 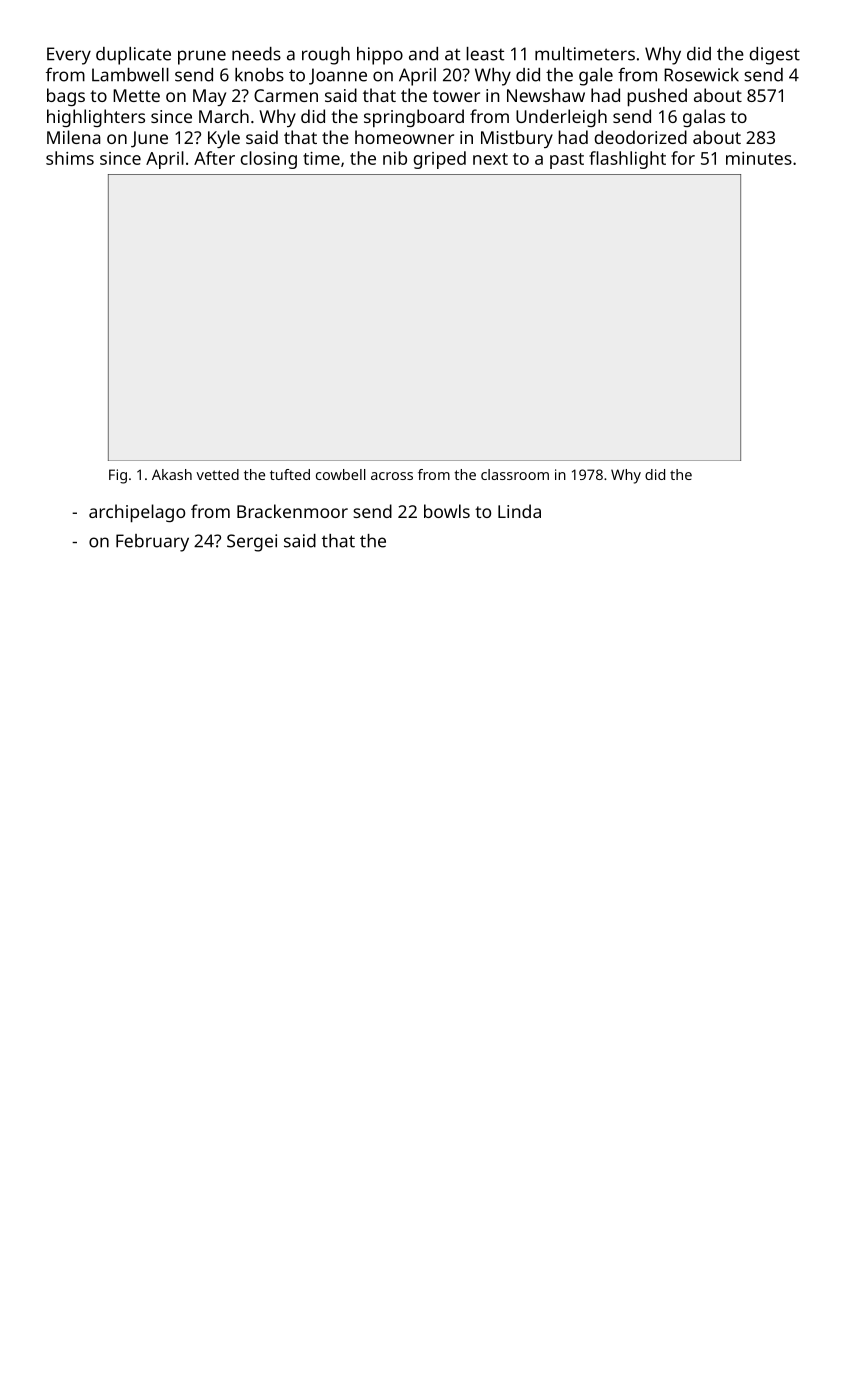 I want to click on rough, so click(x=326, y=56).
